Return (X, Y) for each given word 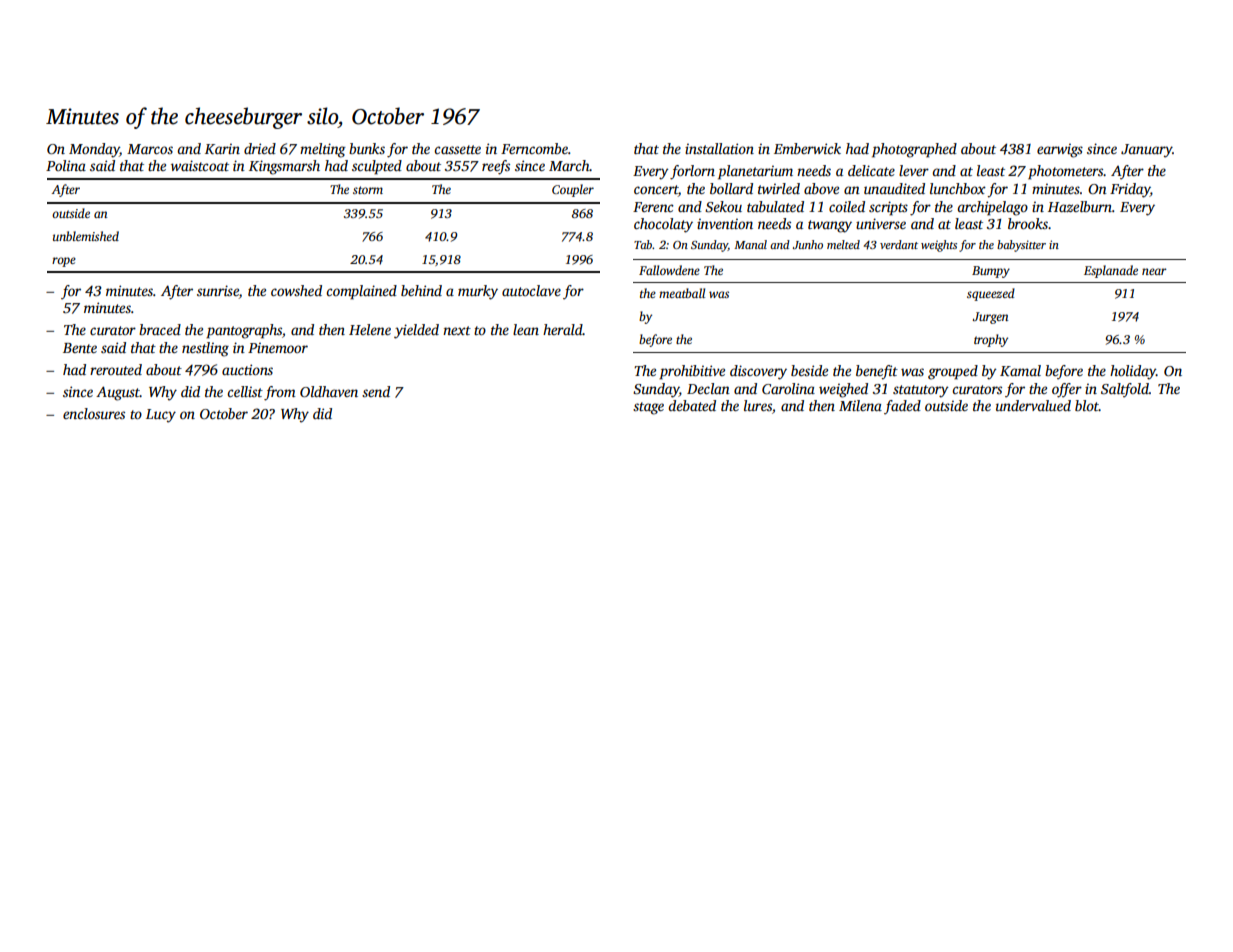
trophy (991, 340)
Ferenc (653, 207)
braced (160, 329)
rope (64, 262)
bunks (367, 148)
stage (648, 408)
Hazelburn (1080, 206)
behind (421, 290)
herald (563, 329)
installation (719, 148)
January (1146, 151)
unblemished (86, 236)
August (118, 393)
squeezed (991, 294)
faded (902, 407)
